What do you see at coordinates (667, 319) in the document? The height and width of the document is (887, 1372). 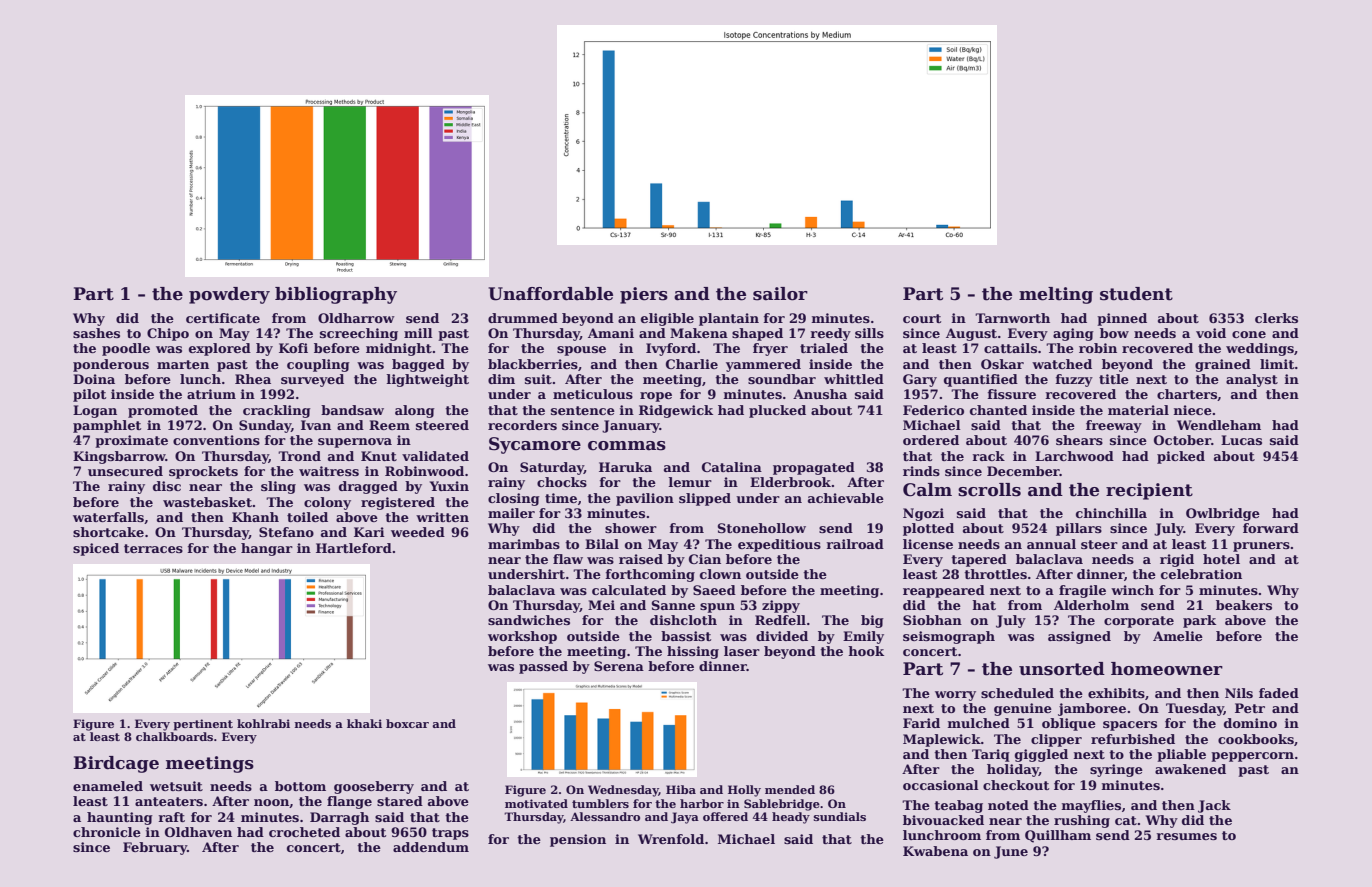 I see `eligible` at bounding box center [667, 319].
